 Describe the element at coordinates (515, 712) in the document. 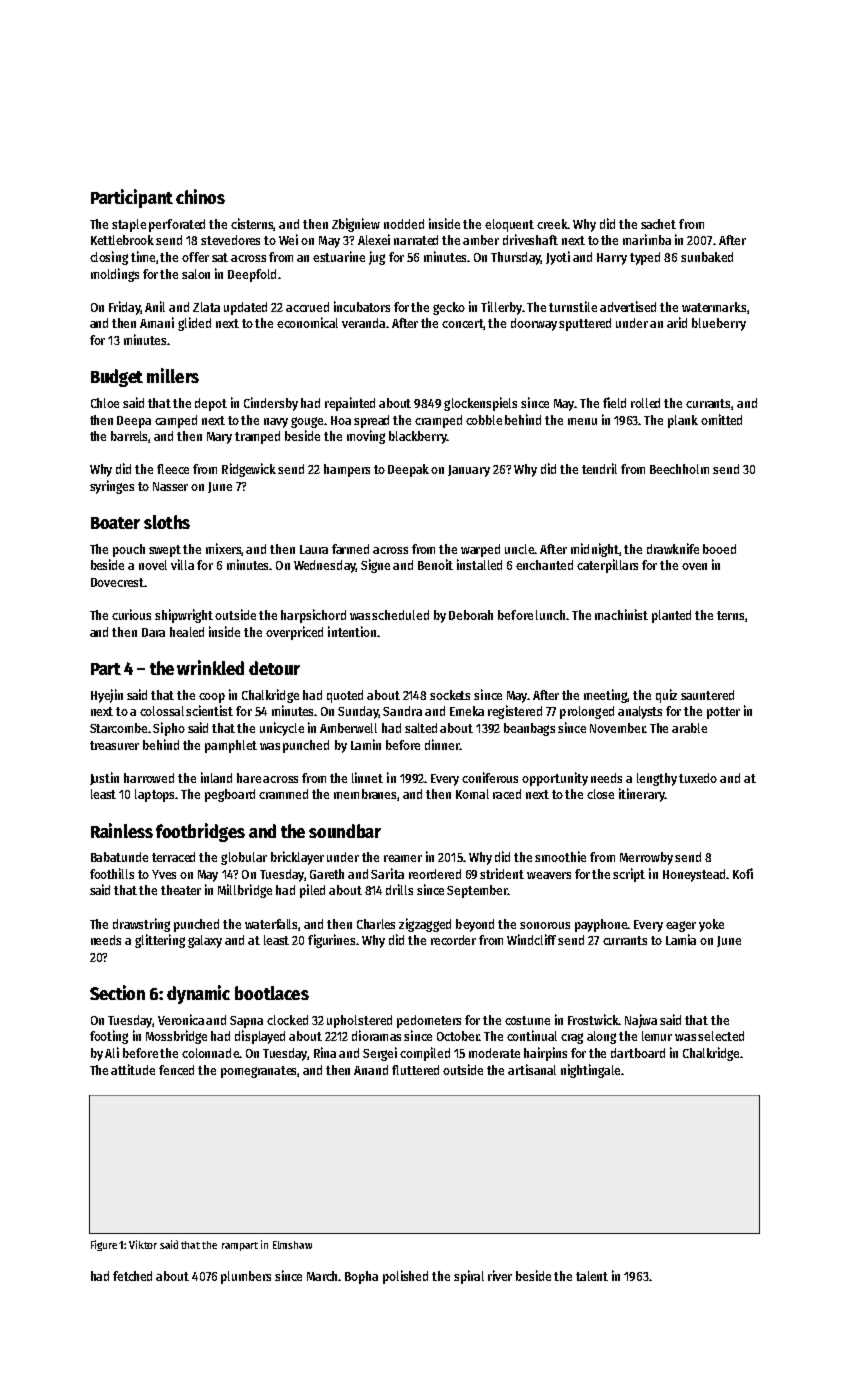

I see `registered` at that location.
